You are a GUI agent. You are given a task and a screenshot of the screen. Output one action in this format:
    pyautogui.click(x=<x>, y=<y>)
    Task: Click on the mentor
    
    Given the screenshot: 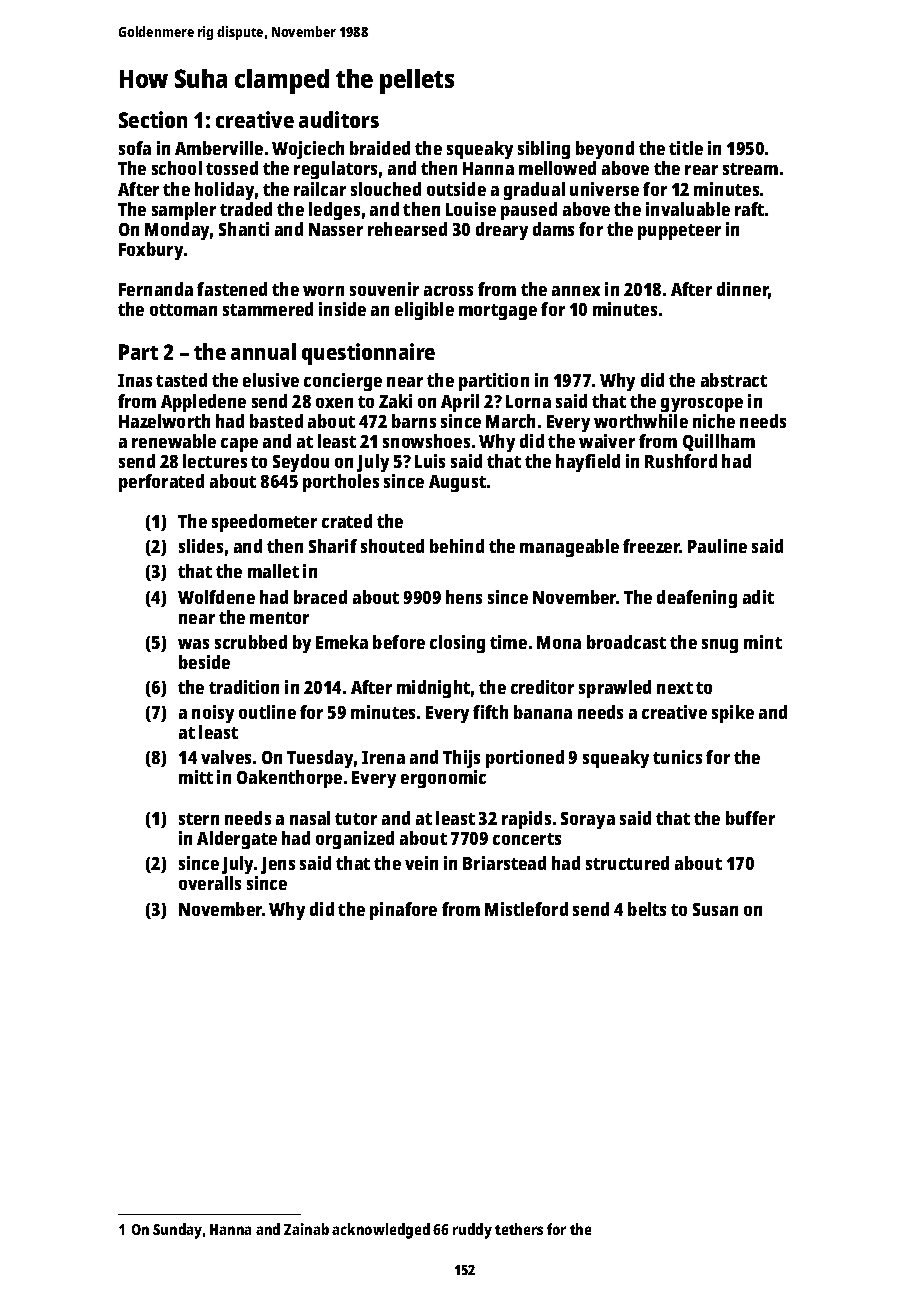 What is the action you would take?
    pyautogui.click(x=279, y=618)
